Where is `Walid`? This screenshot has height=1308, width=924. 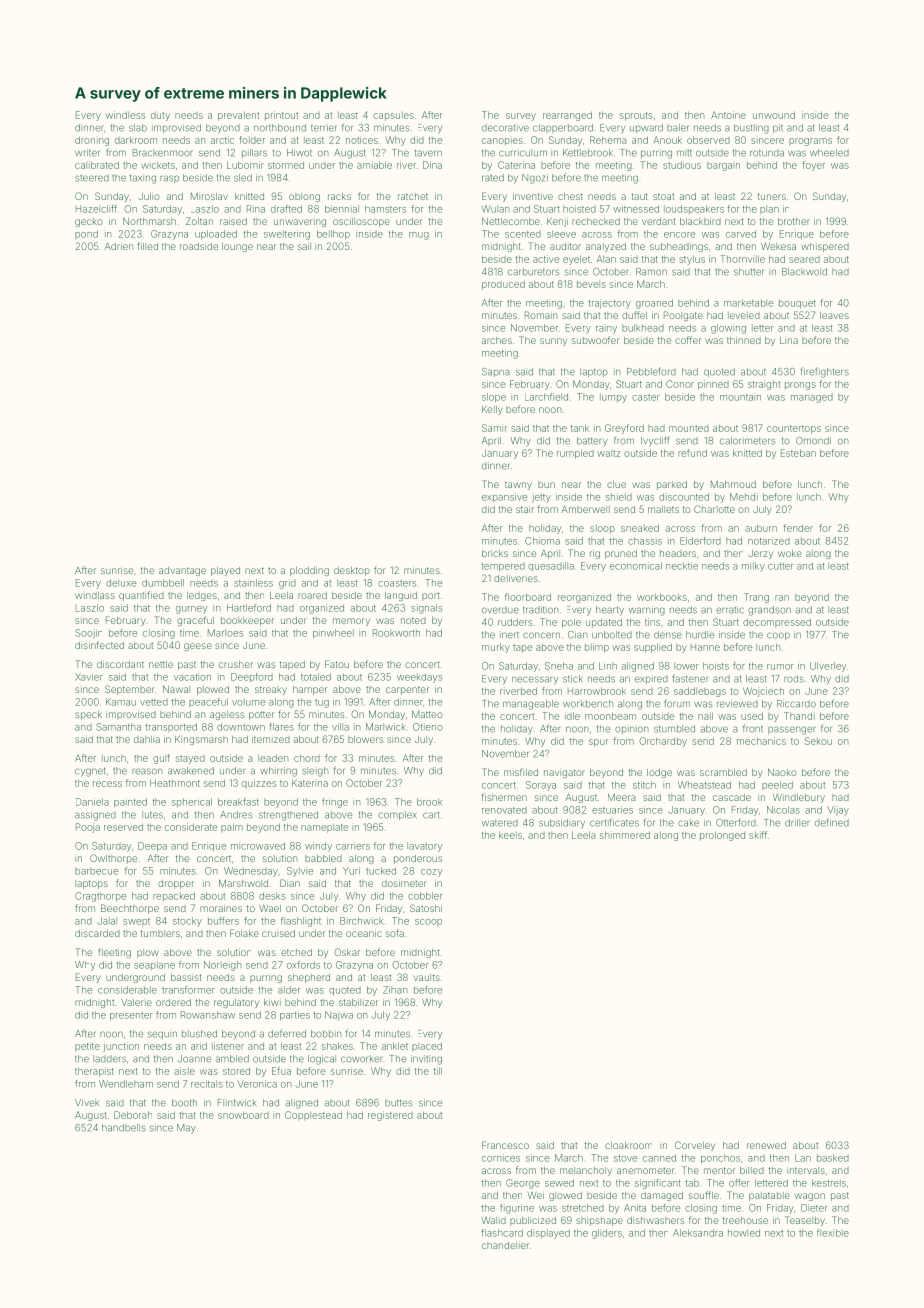 Walid is located at coordinates (494, 1220).
